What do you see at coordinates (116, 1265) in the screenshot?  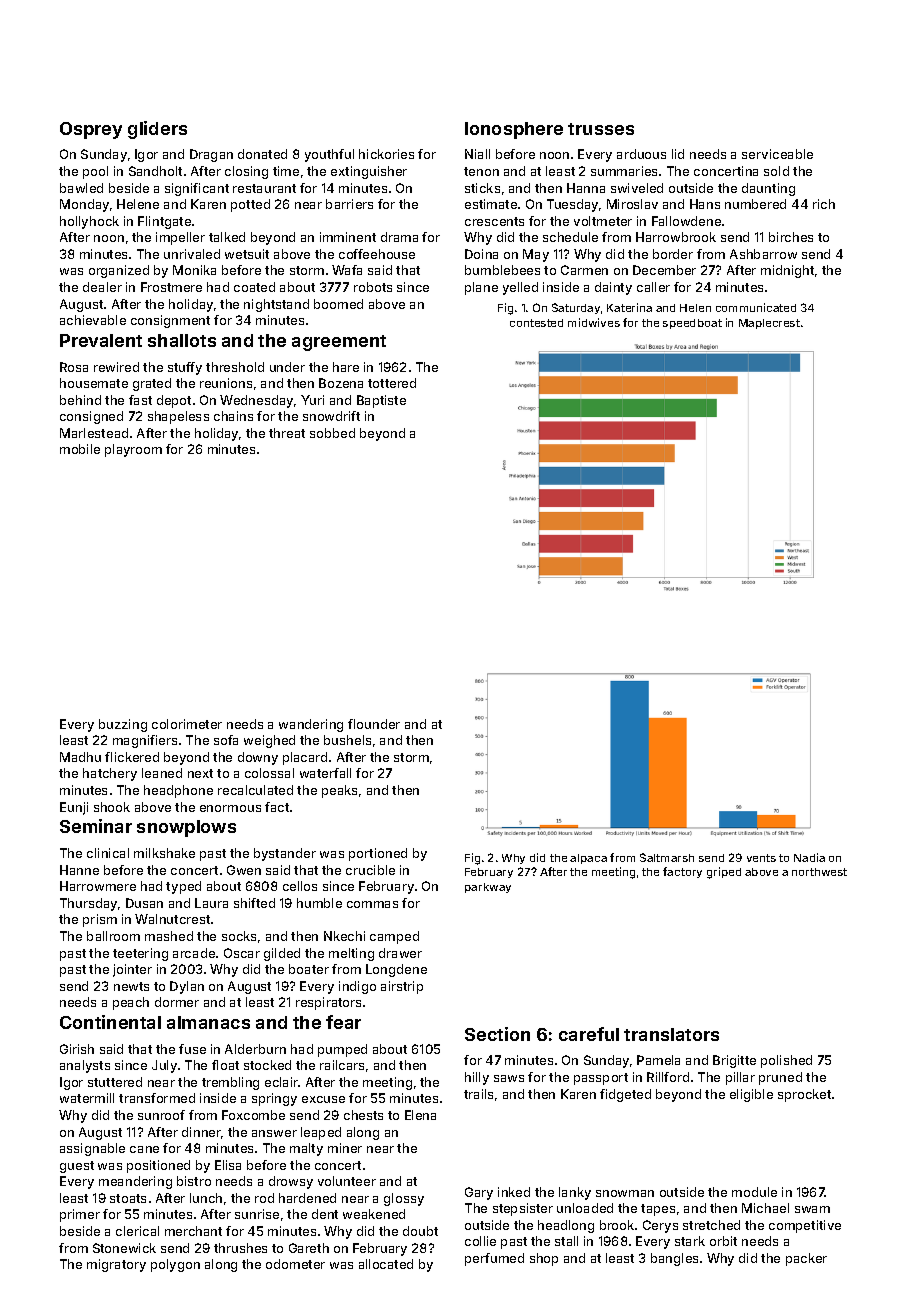 I see `migratory` at bounding box center [116, 1265].
